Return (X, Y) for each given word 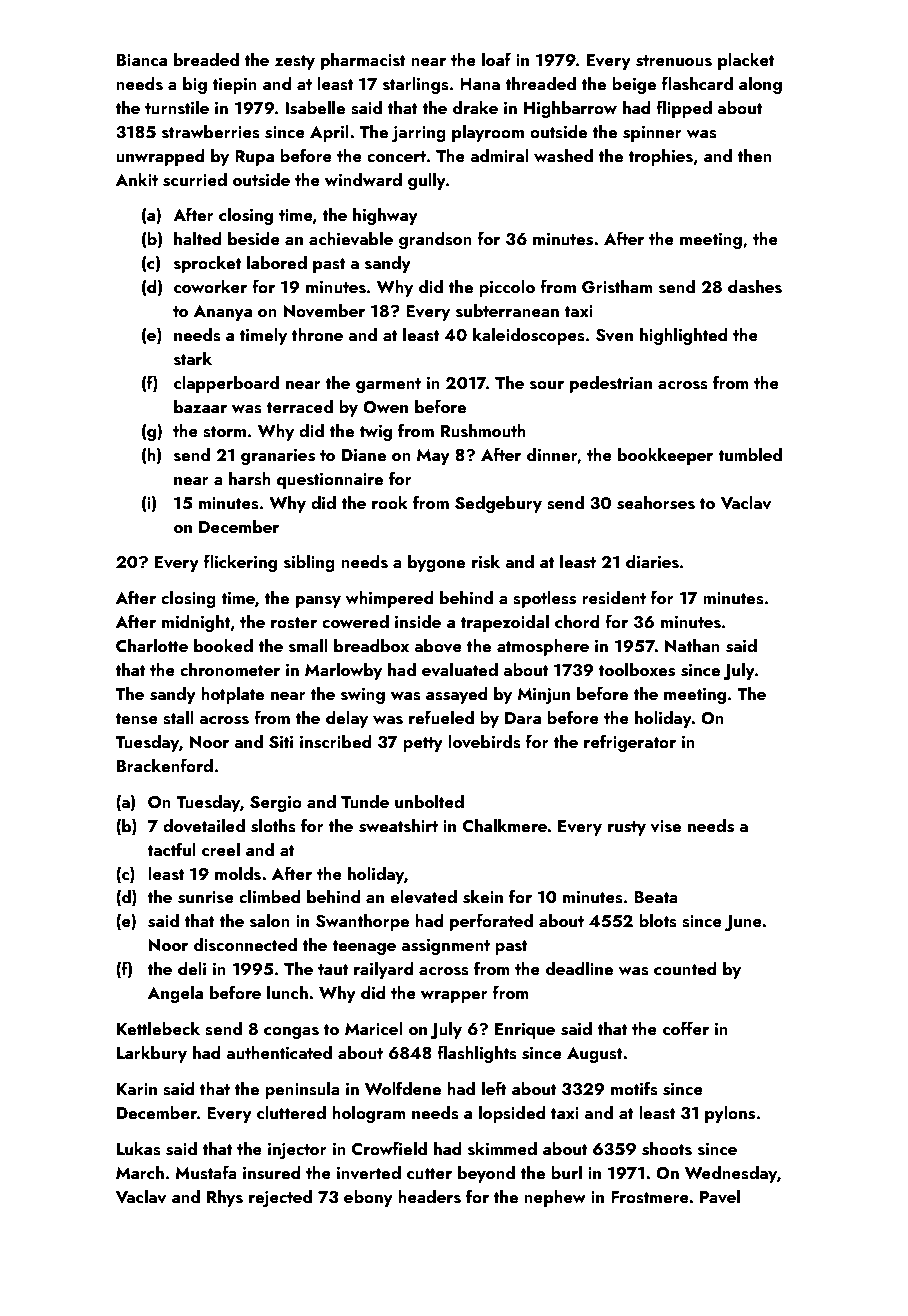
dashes (755, 286)
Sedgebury (498, 504)
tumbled (750, 454)
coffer (686, 1028)
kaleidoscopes (529, 336)
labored (277, 262)
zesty (295, 62)
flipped (684, 109)
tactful (171, 849)
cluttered (291, 1112)
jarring (419, 134)
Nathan (692, 645)
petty (423, 744)
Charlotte (152, 645)
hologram (369, 1114)
